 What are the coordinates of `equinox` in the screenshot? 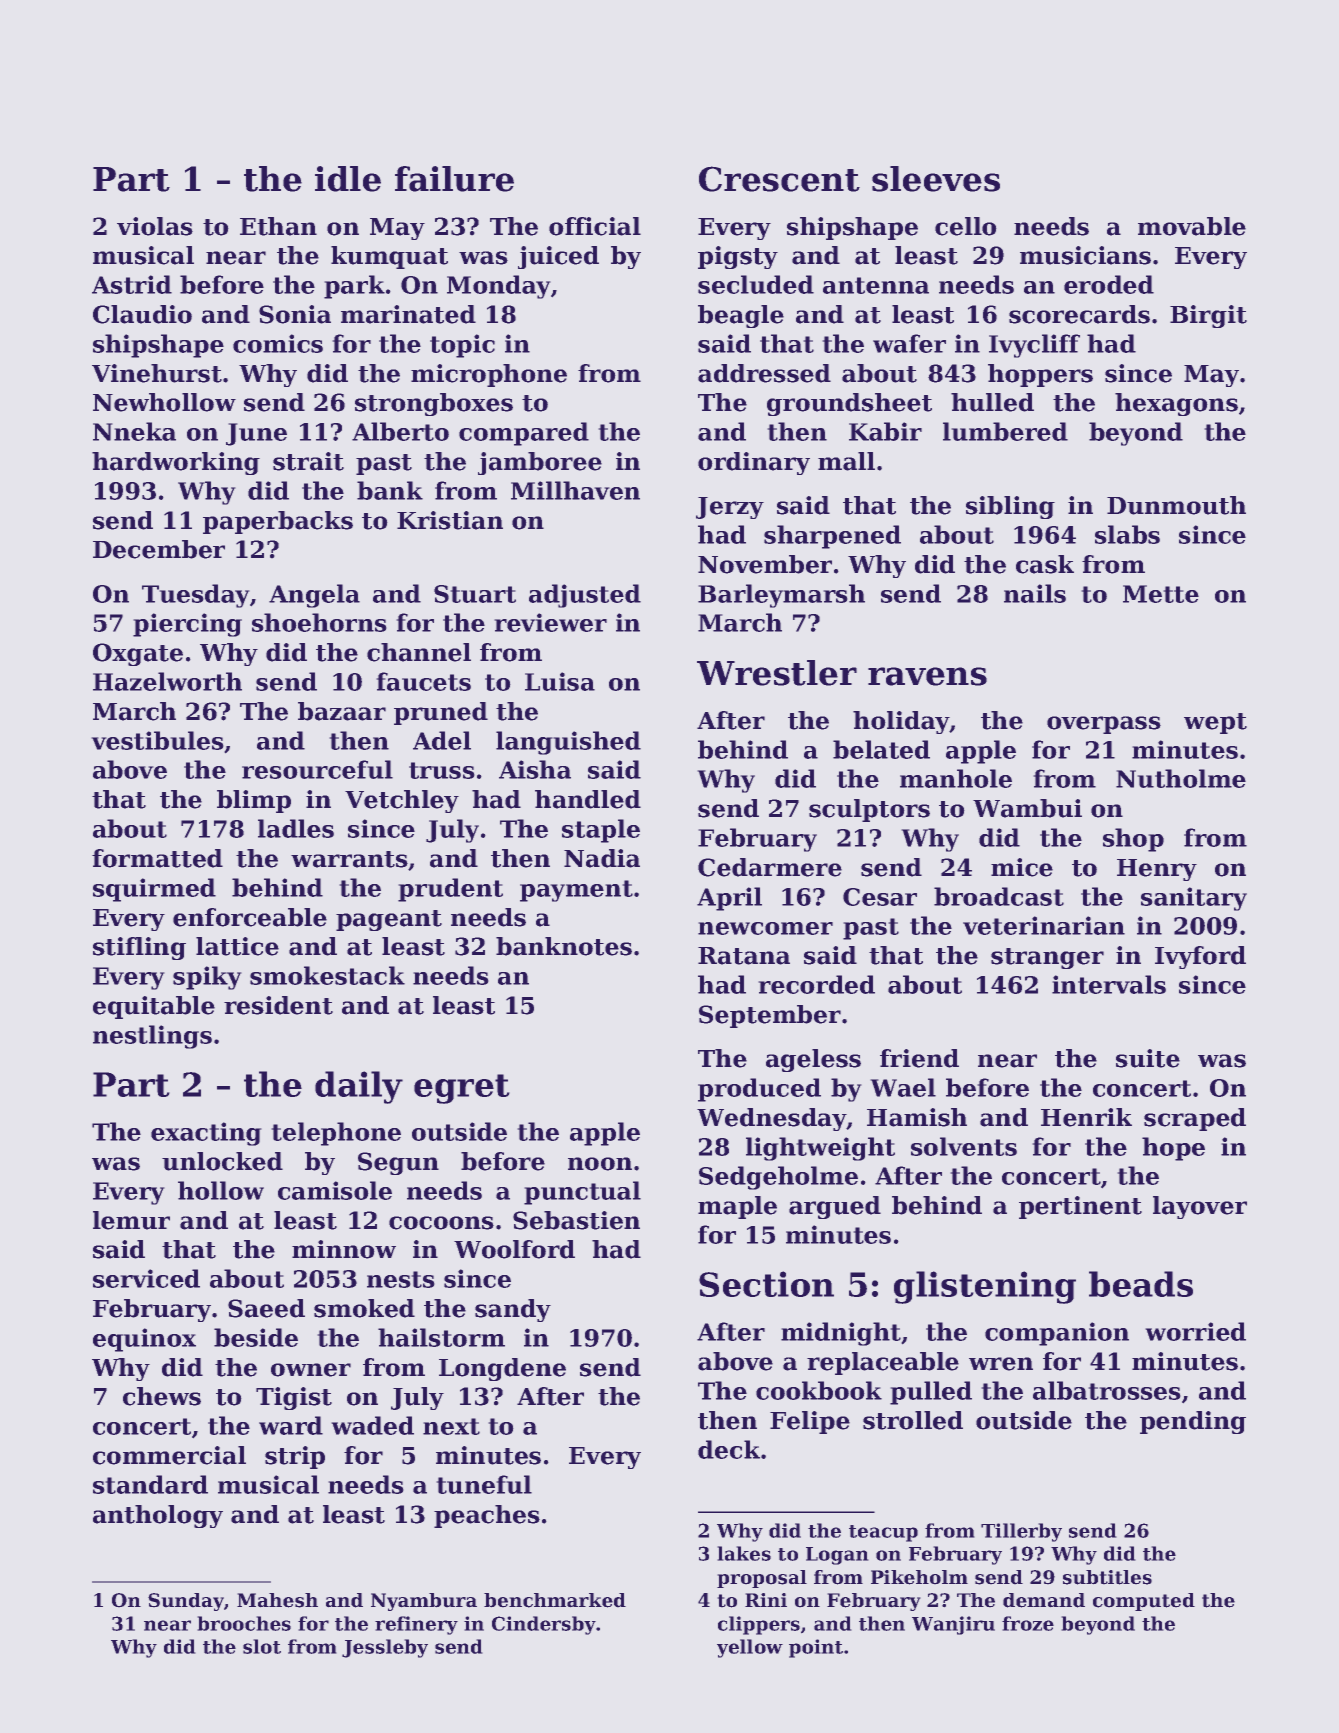 It's located at (144, 1340).
